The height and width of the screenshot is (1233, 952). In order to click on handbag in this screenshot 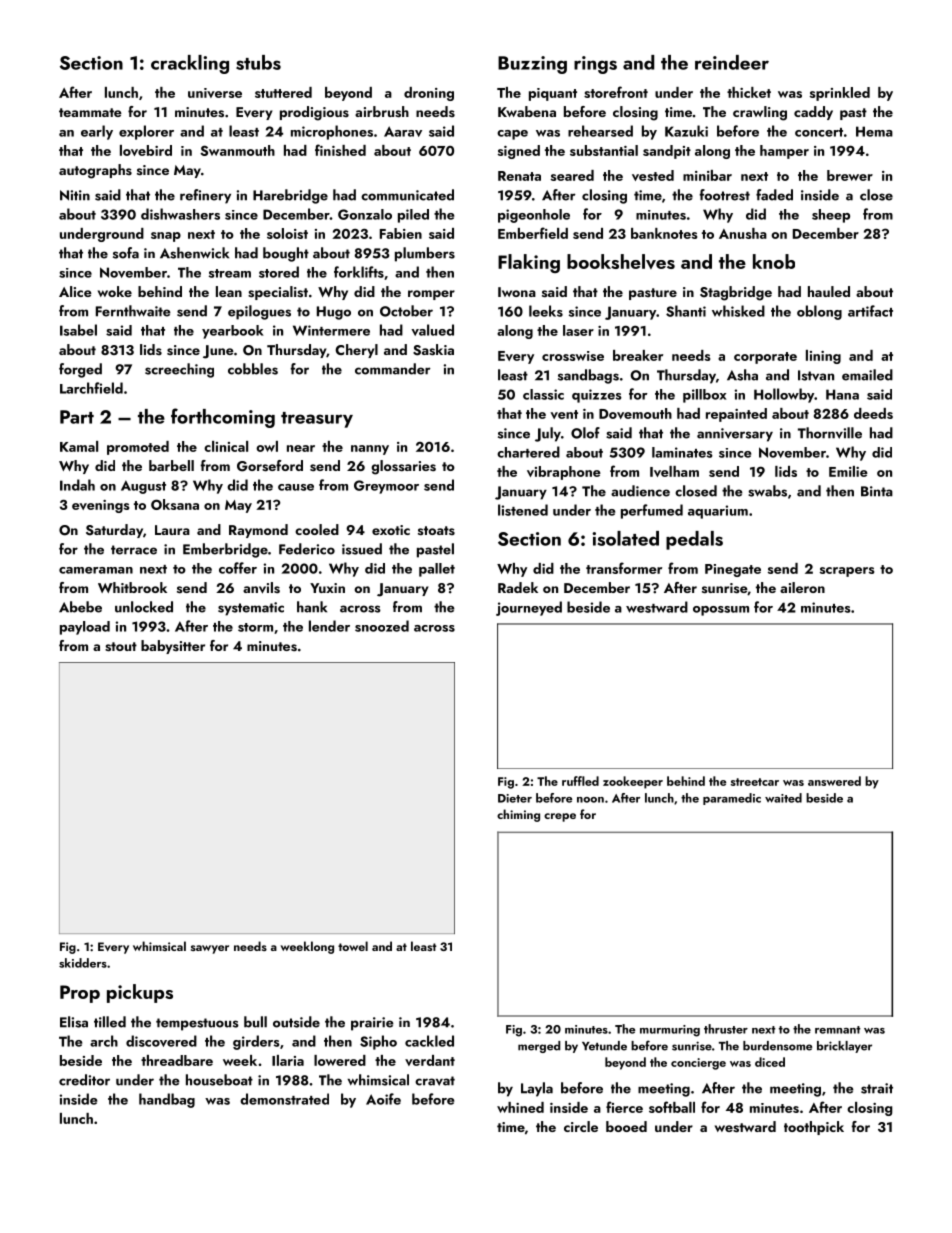, I will do `click(167, 1100)`.
